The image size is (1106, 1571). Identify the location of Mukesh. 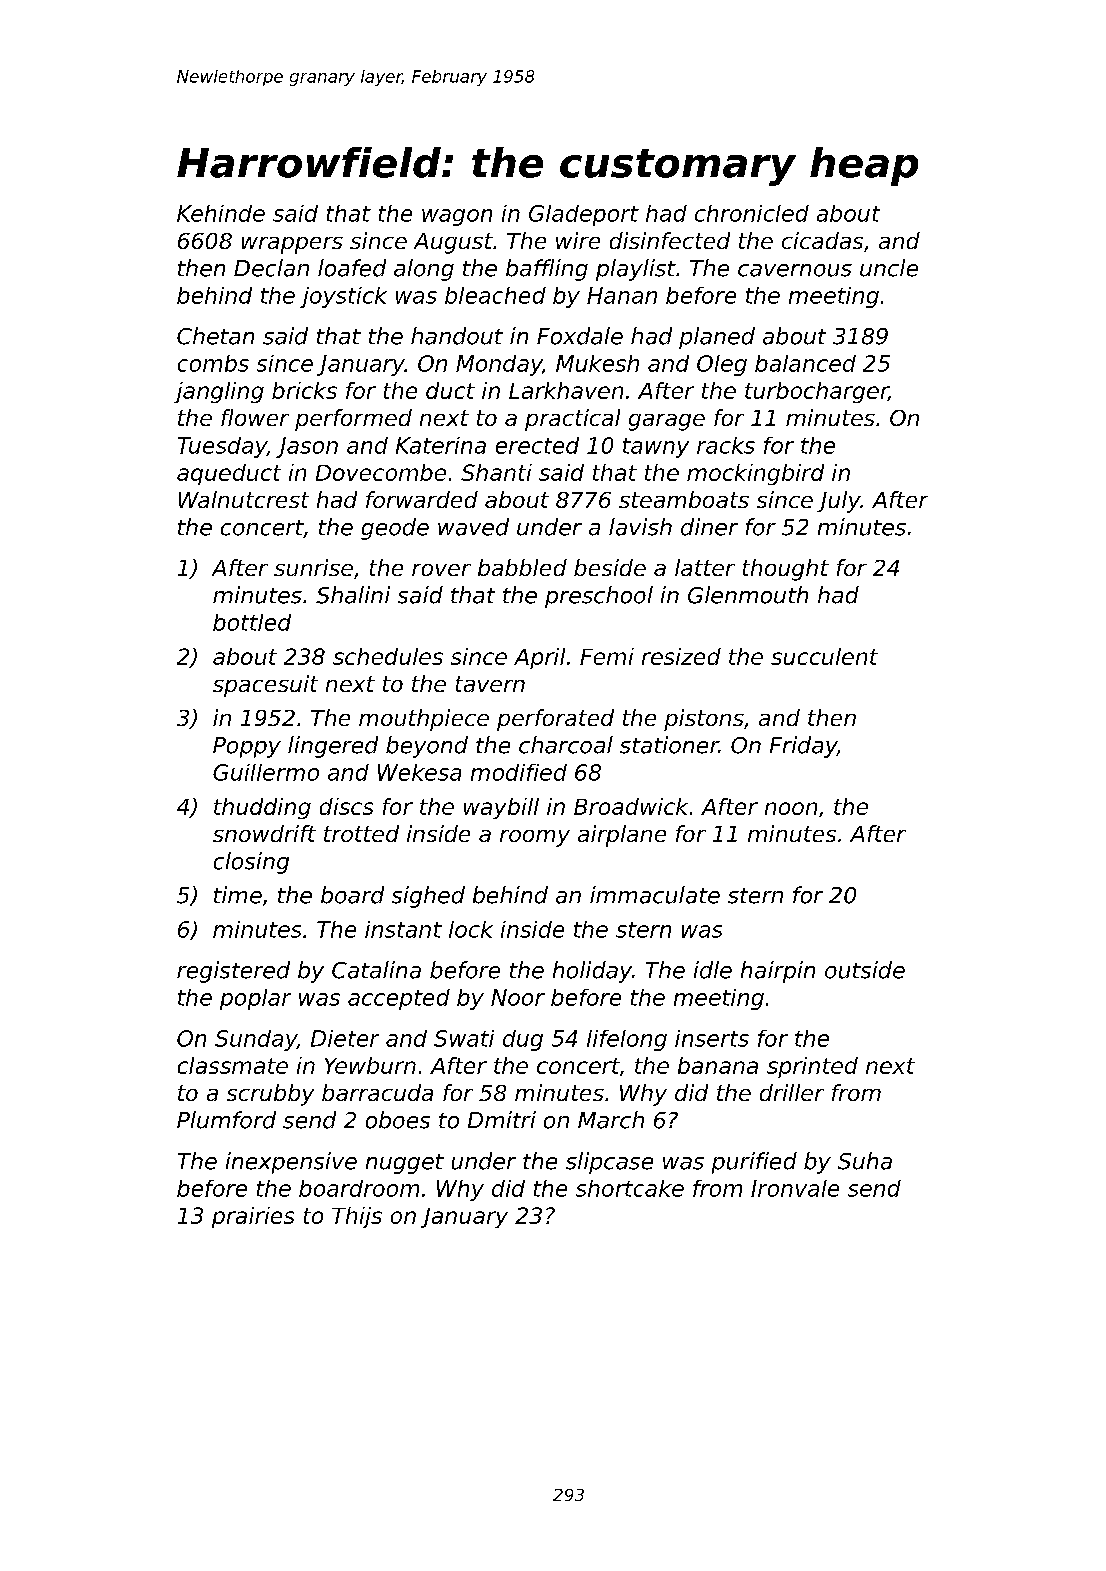
(597, 363).
